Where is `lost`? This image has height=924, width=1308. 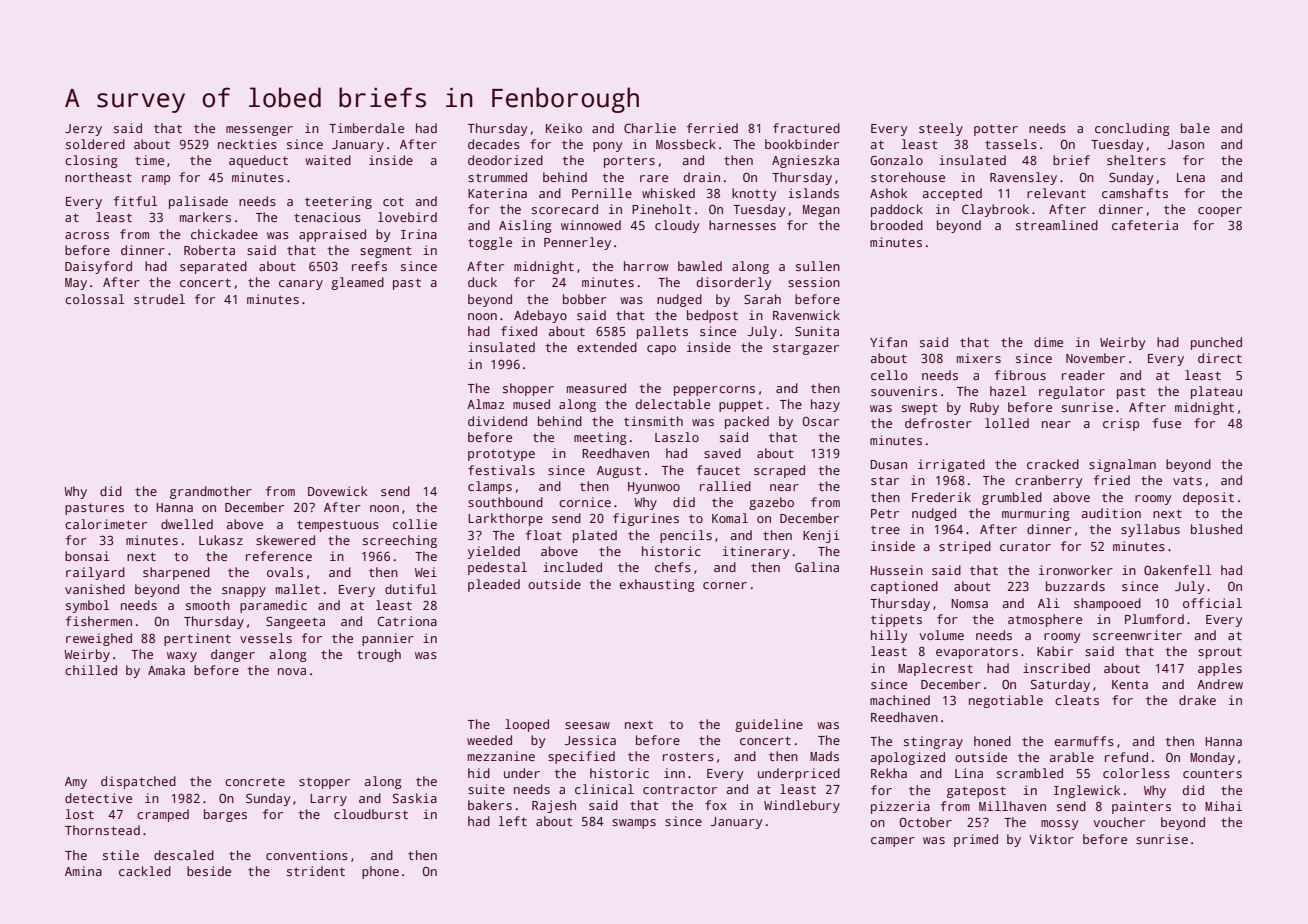
lost is located at coordinates (80, 814).
